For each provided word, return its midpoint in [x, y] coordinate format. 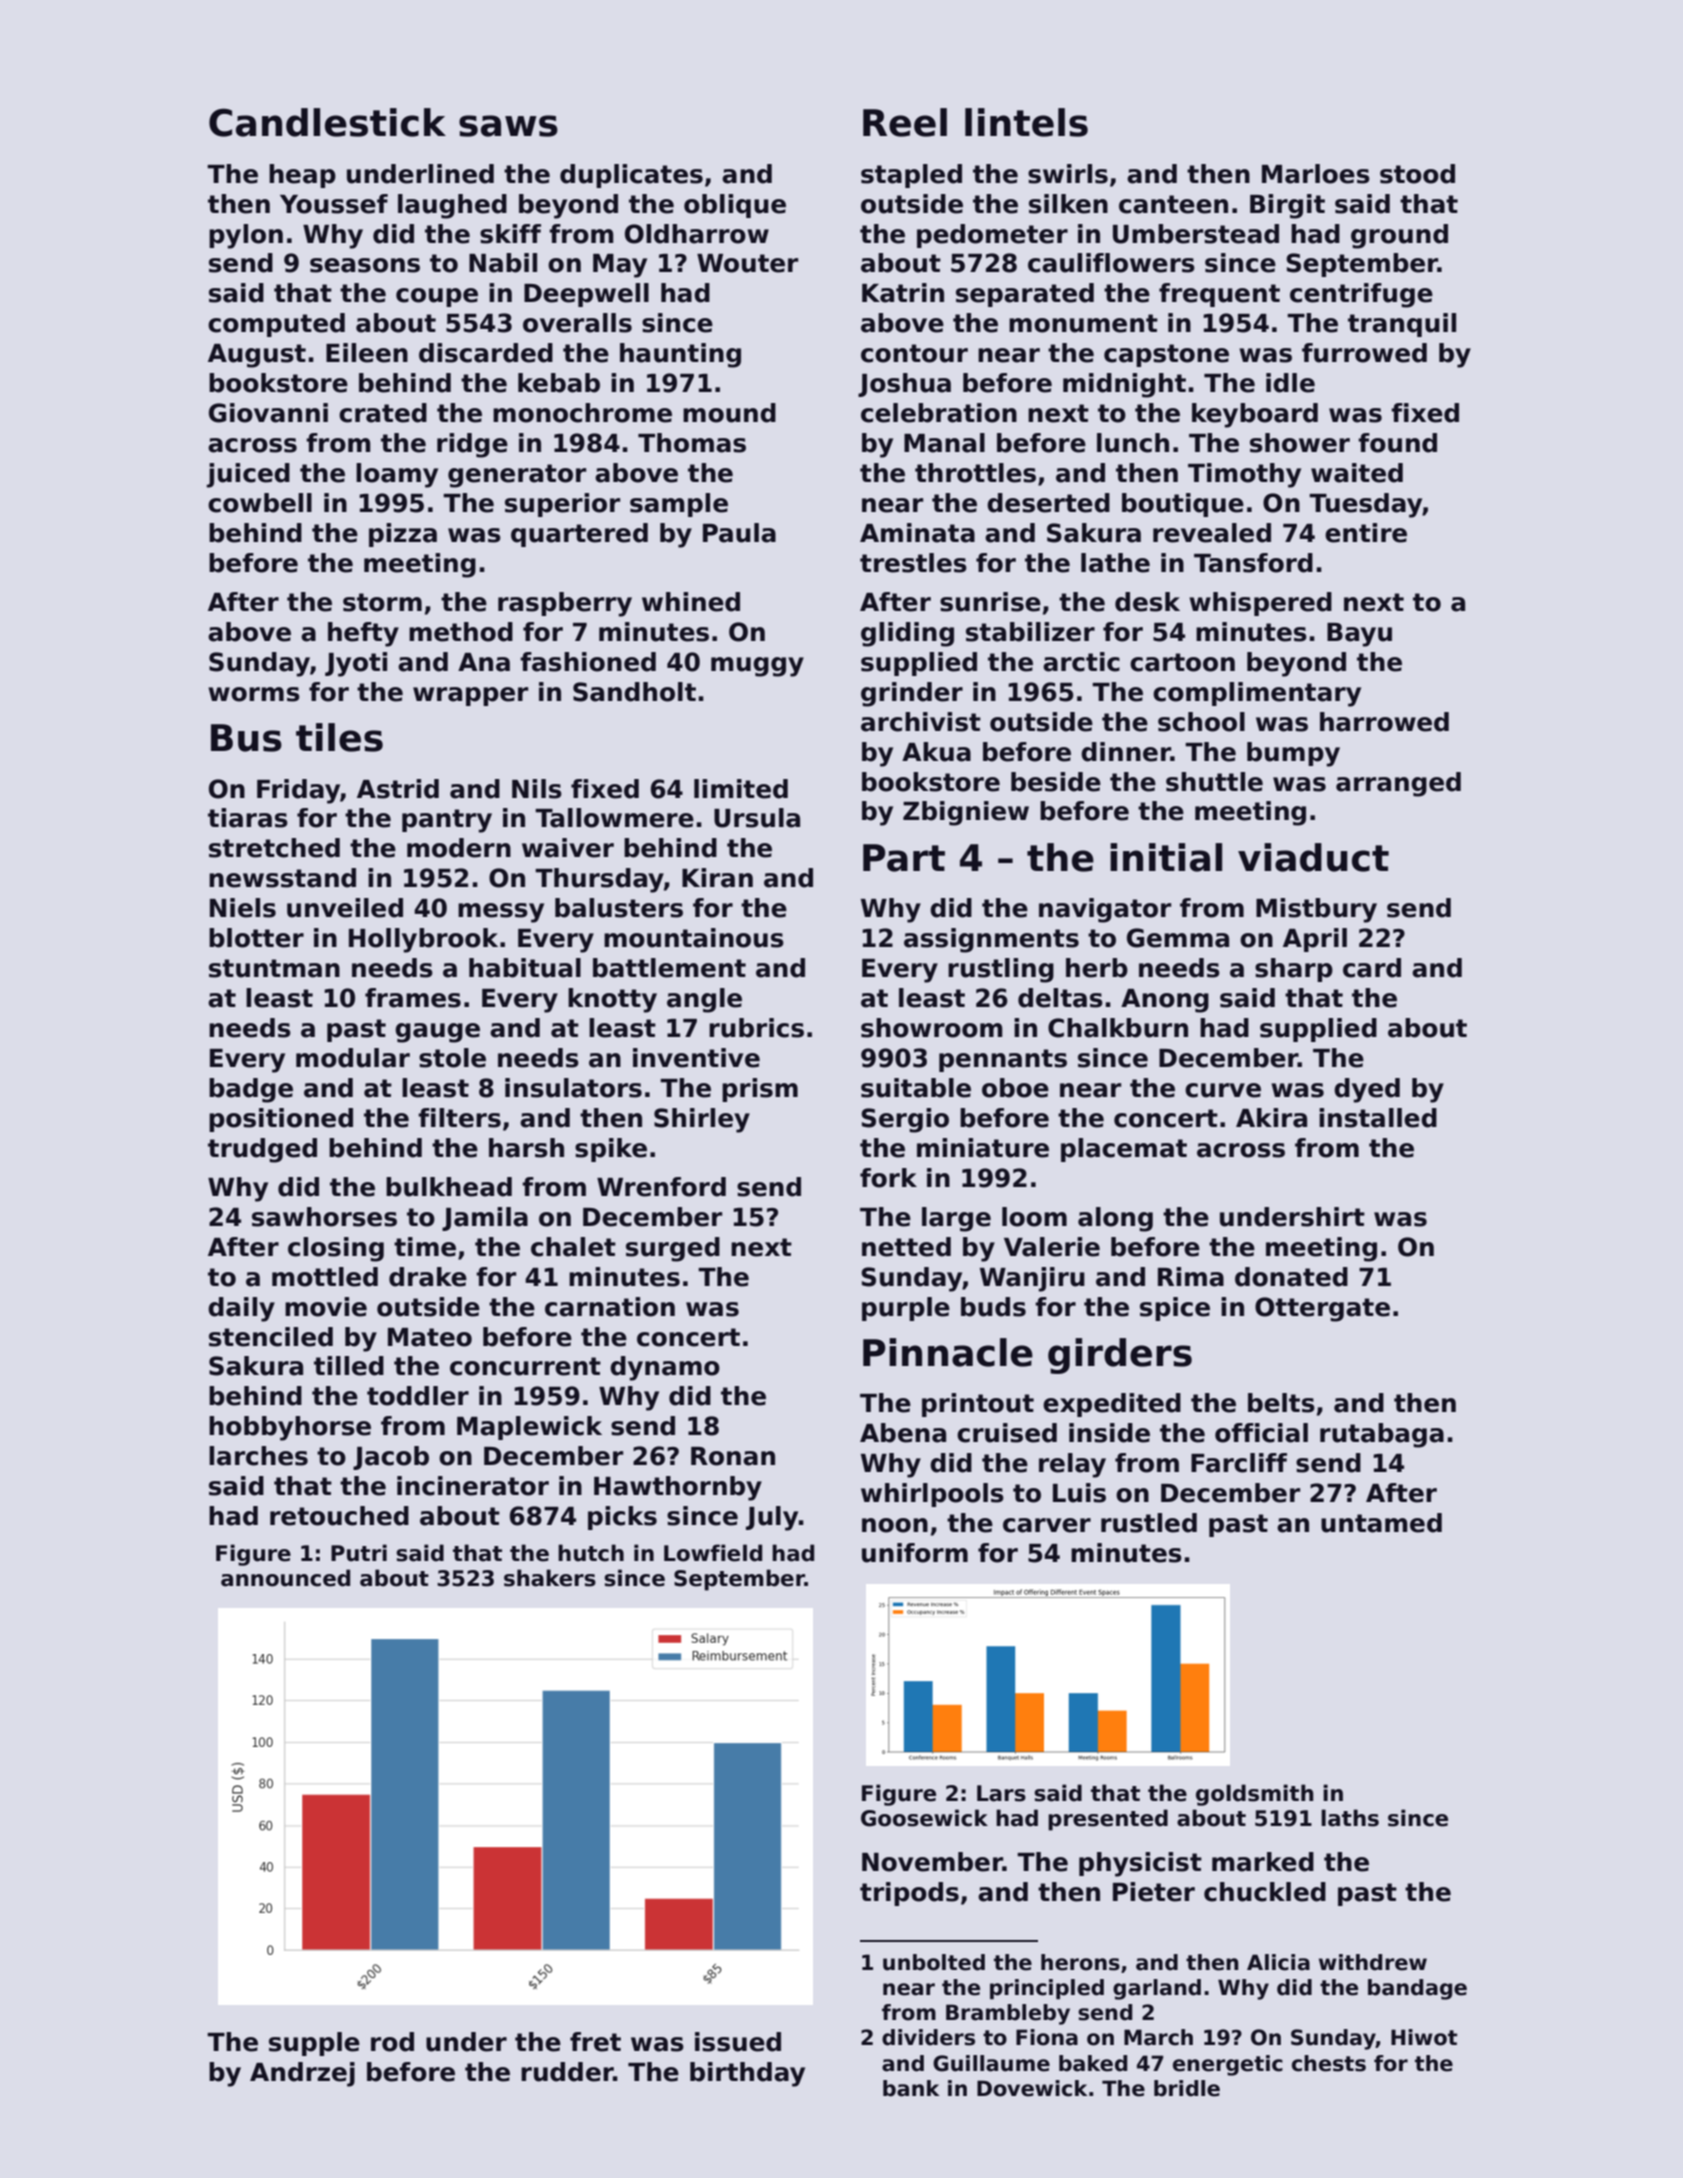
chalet [573, 1247]
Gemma [1178, 938]
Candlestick [327, 122]
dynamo [665, 1368]
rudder [567, 2072]
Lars [1001, 1793]
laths [1350, 1818]
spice [1175, 1309]
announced [285, 1578]
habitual [525, 968]
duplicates [631, 176]
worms [254, 694]
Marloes [1316, 174]
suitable [916, 1088]
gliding [907, 634]
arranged [1398, 784]
